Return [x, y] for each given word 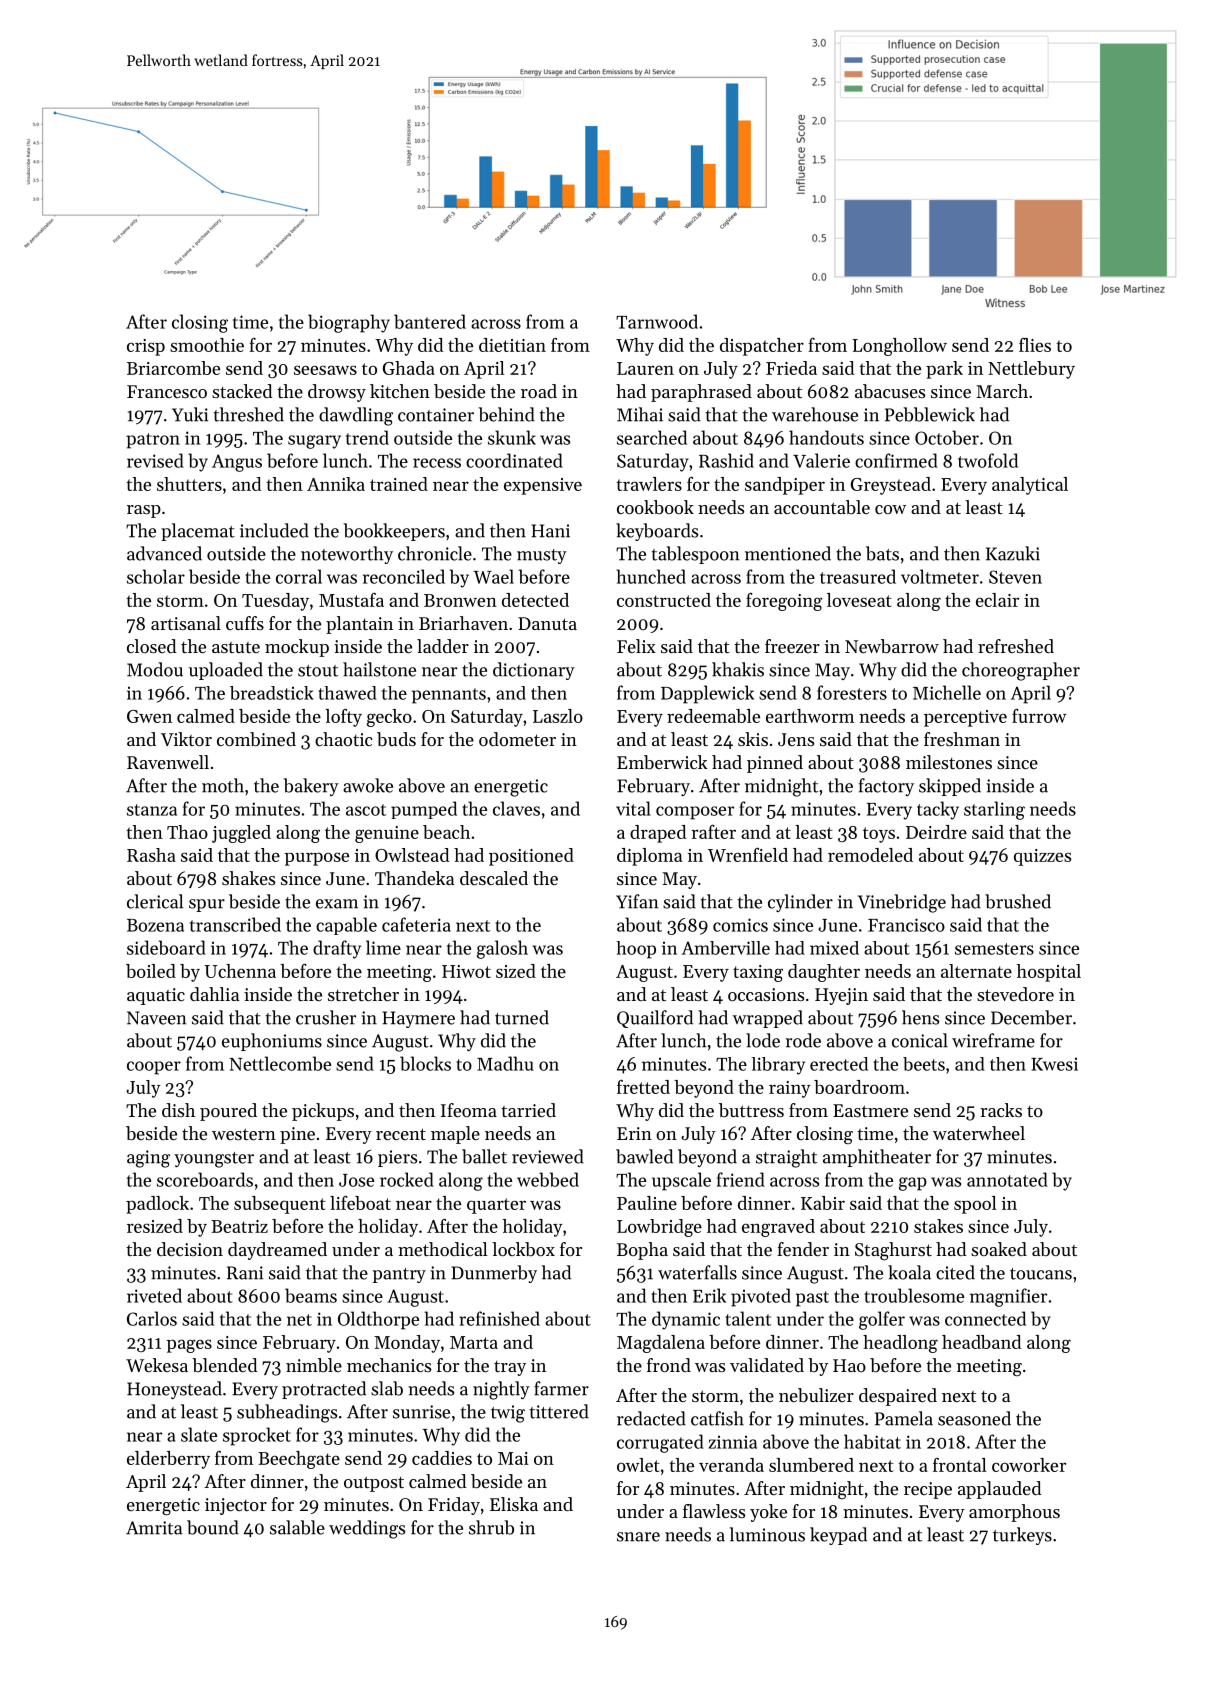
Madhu [505, 1063]
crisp [146, 347]
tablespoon [696, 555]
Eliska [514, 1504]
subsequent [280, 1205]
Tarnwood [657, 321]
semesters [994, 949]
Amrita [154, 1528]
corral [299, 576]
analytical [1030, 486]
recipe [928, 1490]
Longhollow [900, 347]
